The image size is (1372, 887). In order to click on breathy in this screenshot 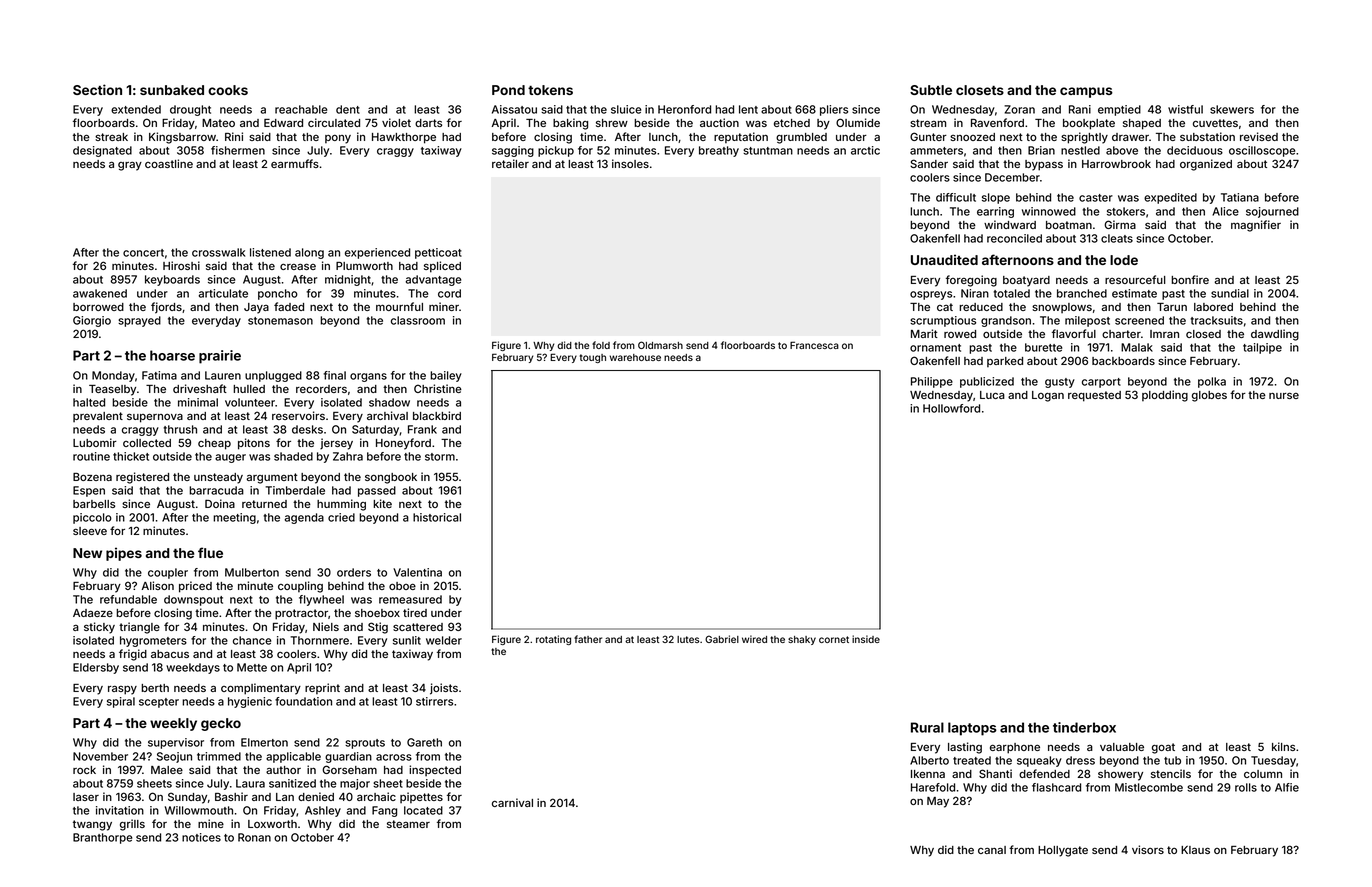, I will do `click(719, 151)`.
